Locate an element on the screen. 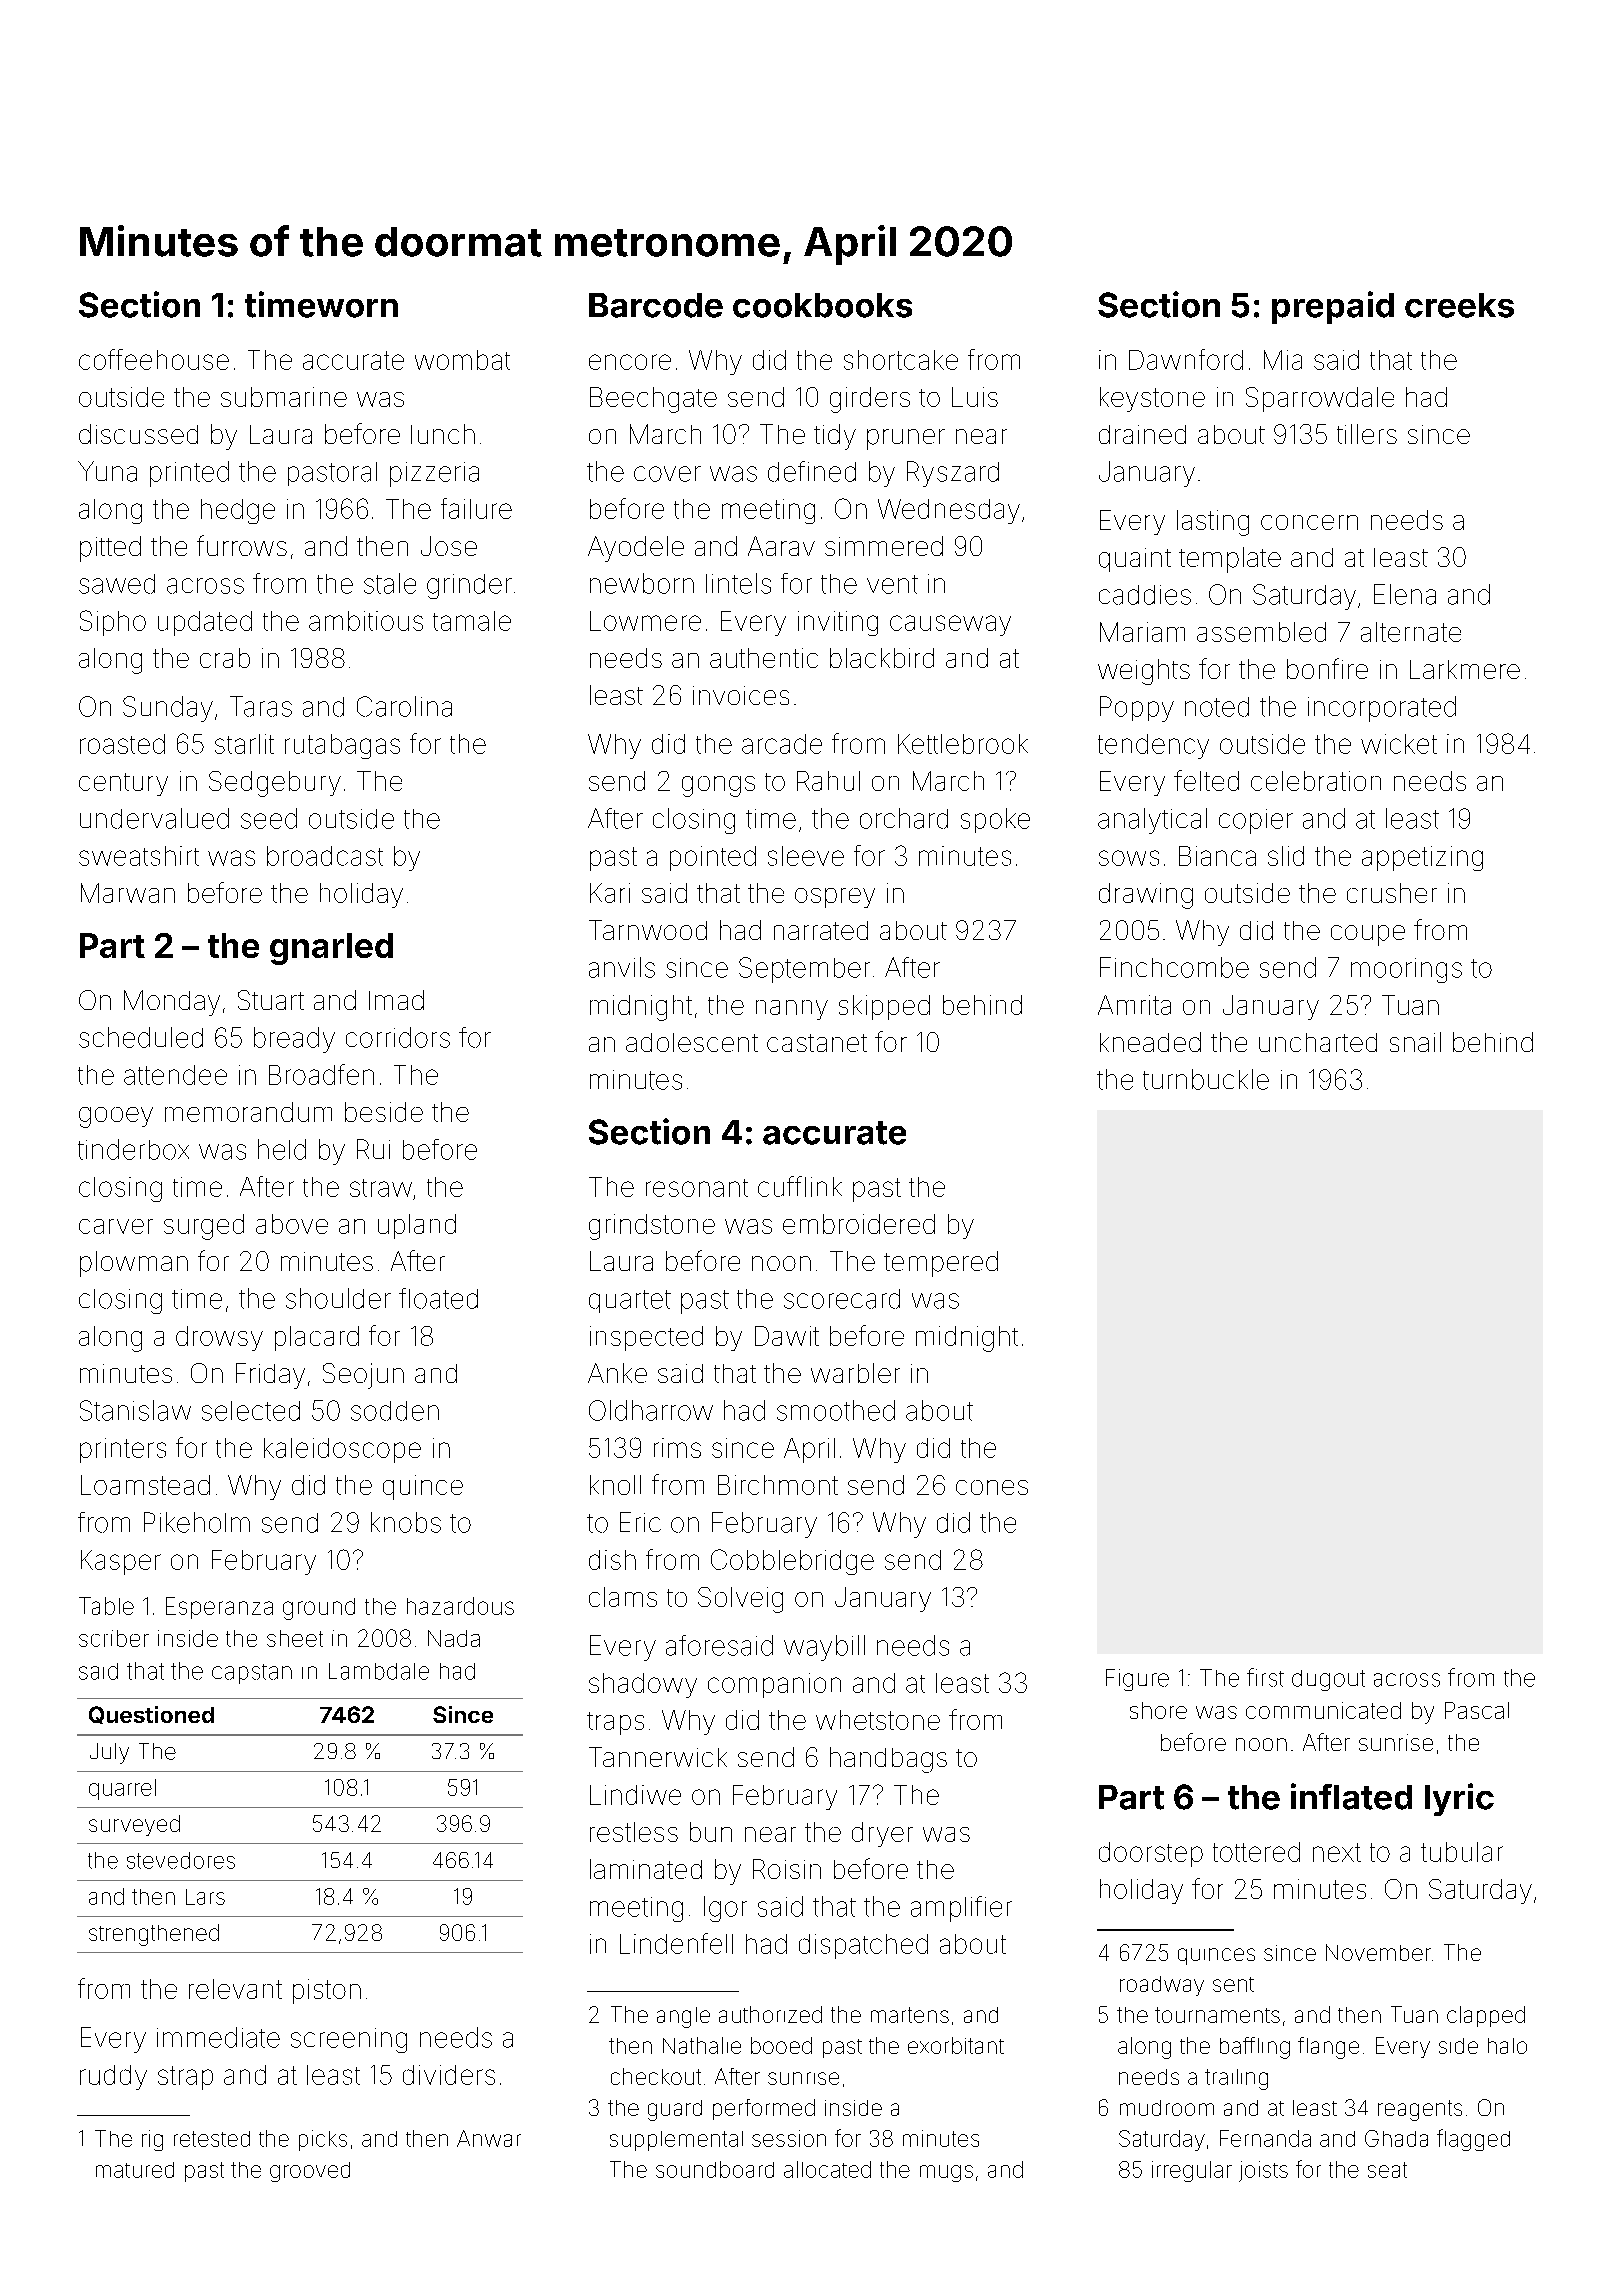 Image resolution: width=1620 pixels, height=2292 pixels. creeks is located at coordinates (1459, 305).
